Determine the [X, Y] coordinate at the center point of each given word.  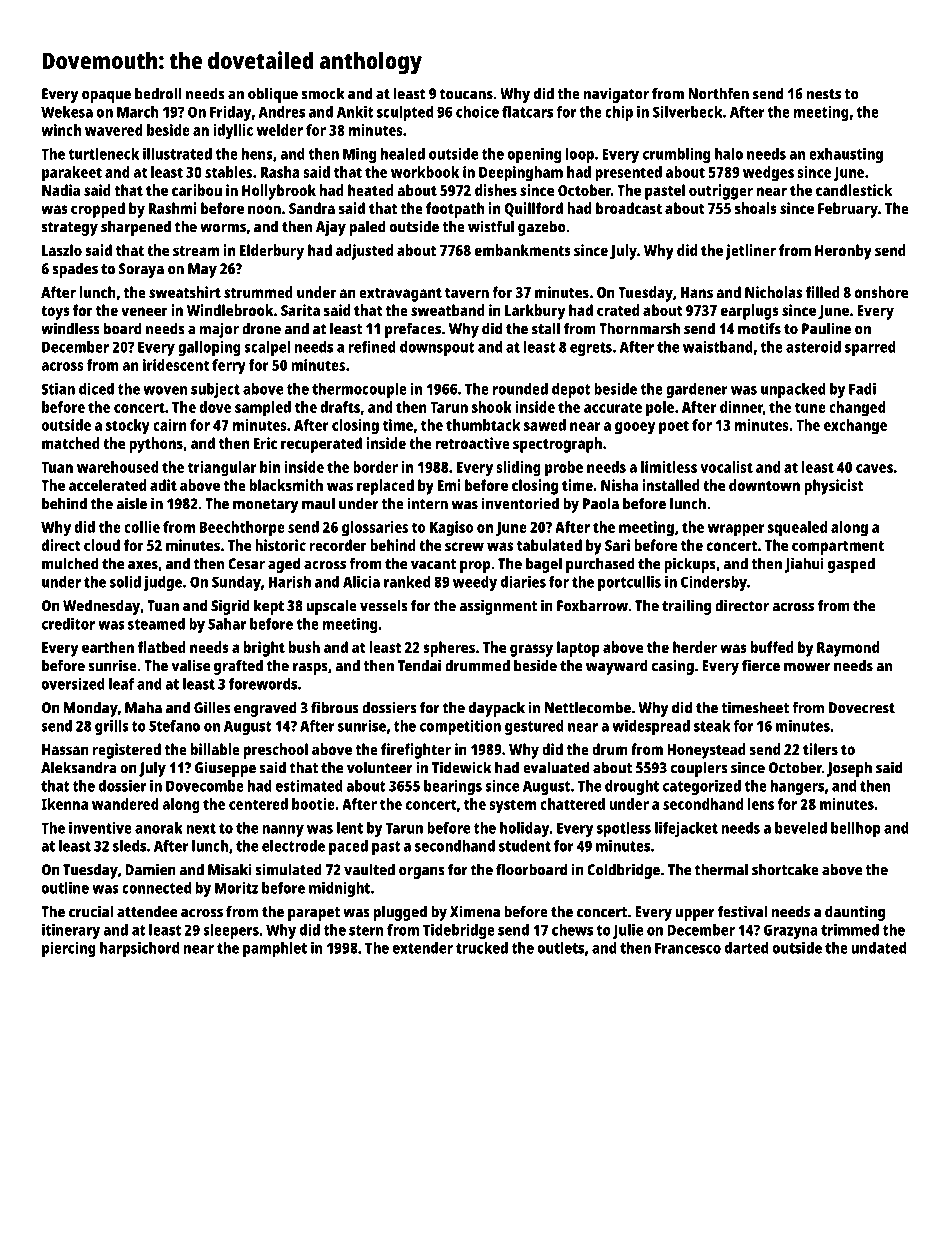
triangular [222, 469]
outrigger [721, 192]
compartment [838, 548]
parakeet [72, 174]
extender [423, 948]
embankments [523, 250]
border [375, 467]
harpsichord [139, 949]
